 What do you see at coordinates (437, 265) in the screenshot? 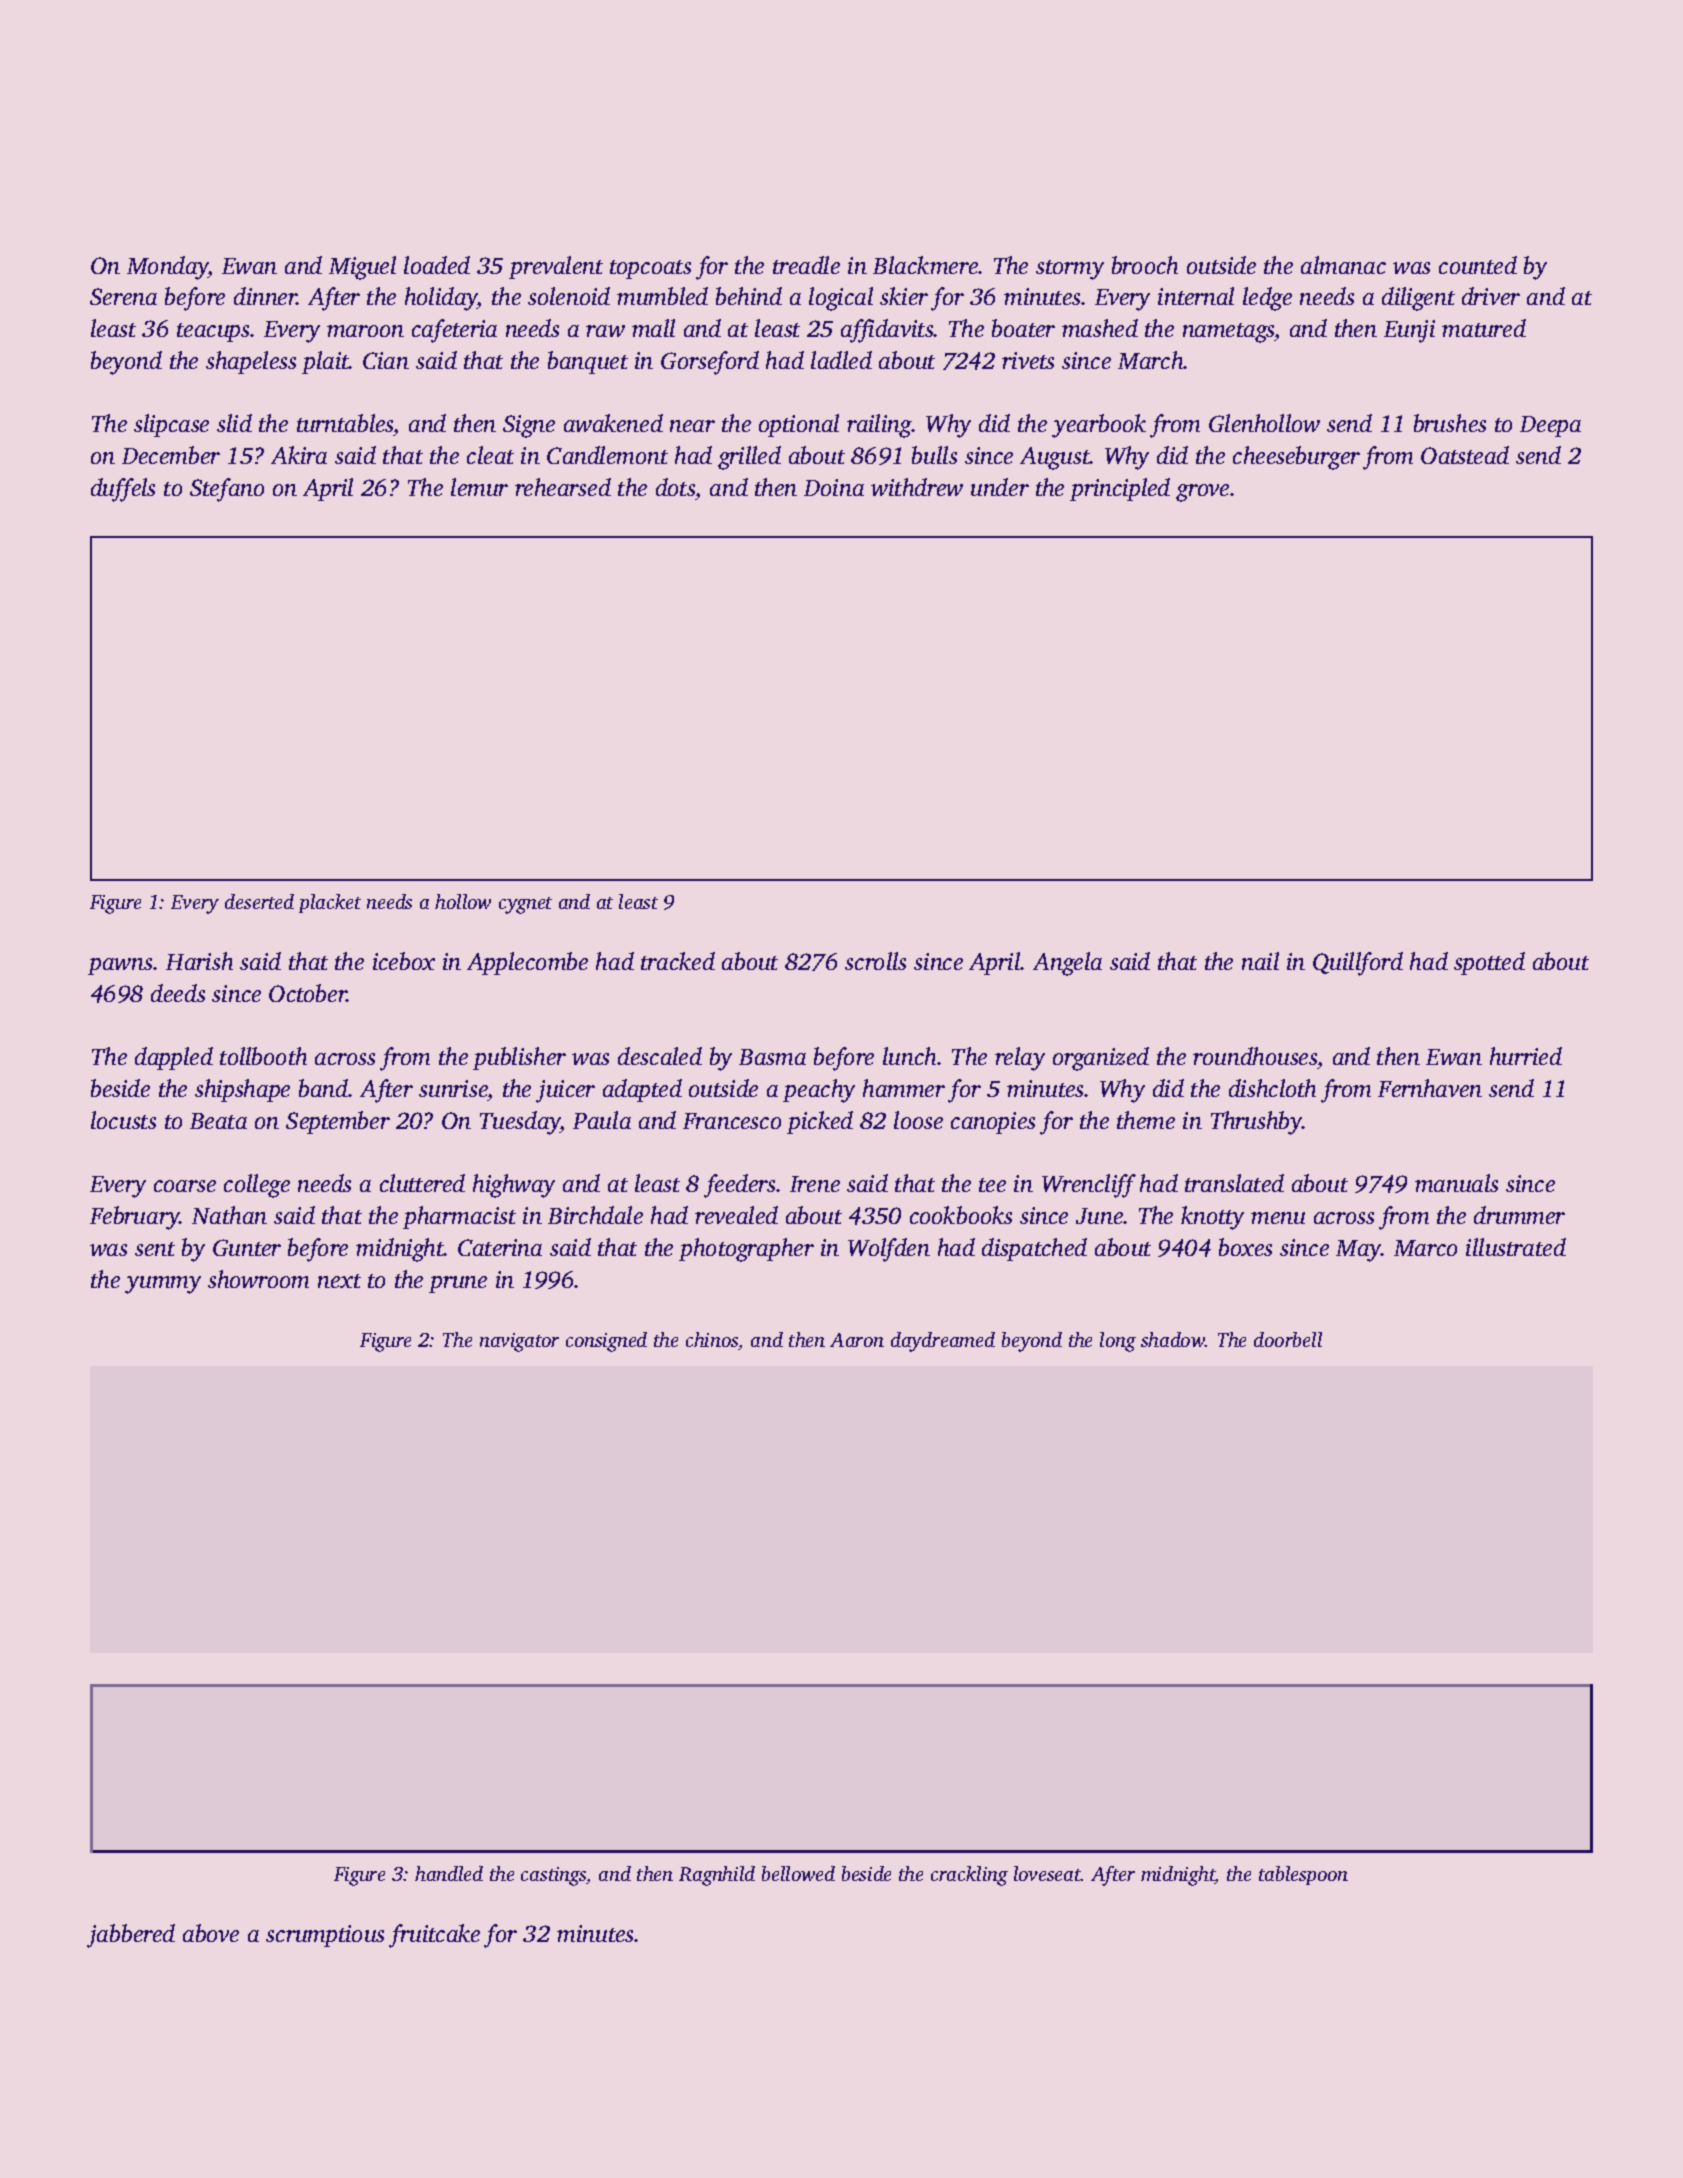
I see `loaded` at bounding box center [437, 265].
